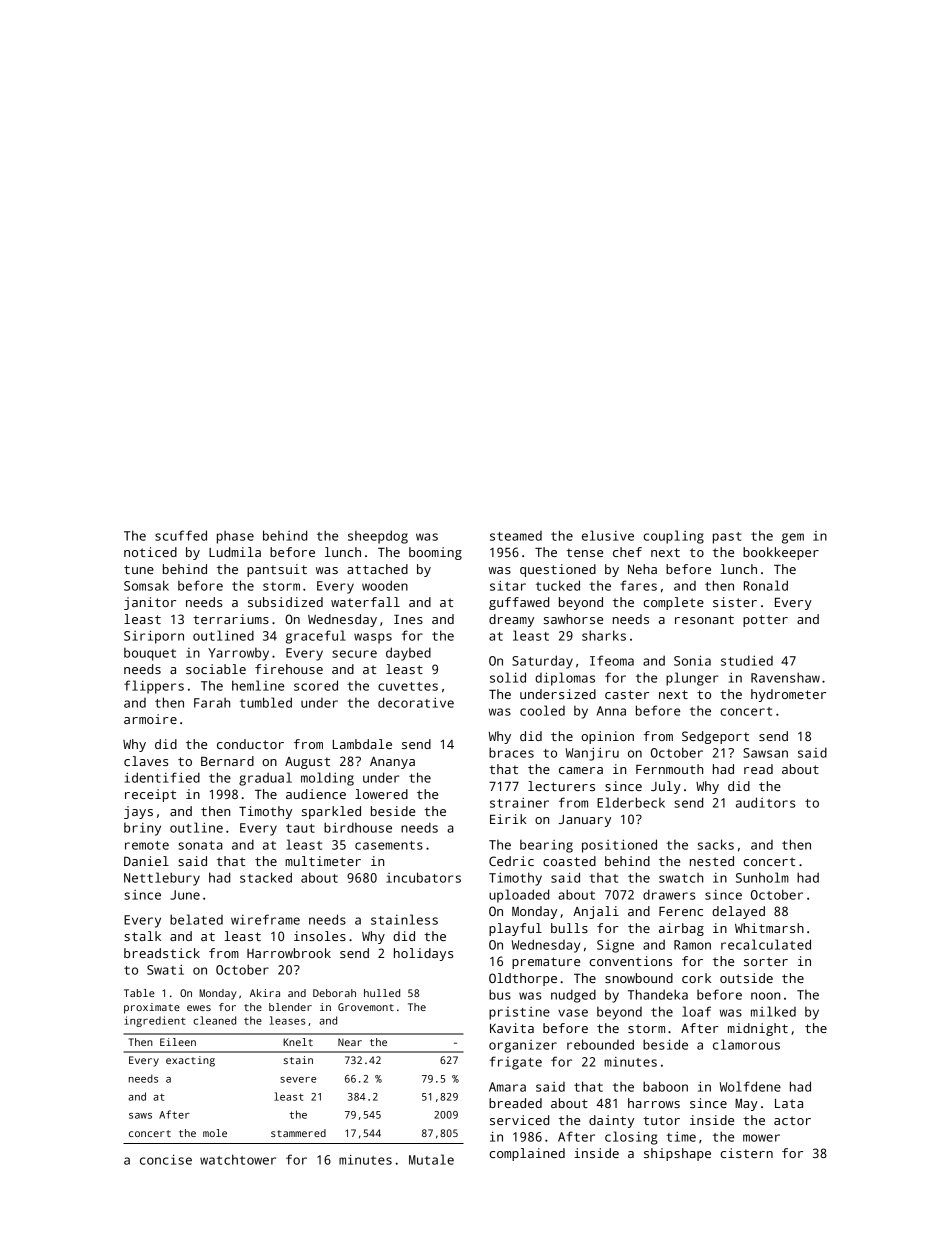  Describe the element at coordinates (277, 570) in the document. I see `pantsuit` at that location.
